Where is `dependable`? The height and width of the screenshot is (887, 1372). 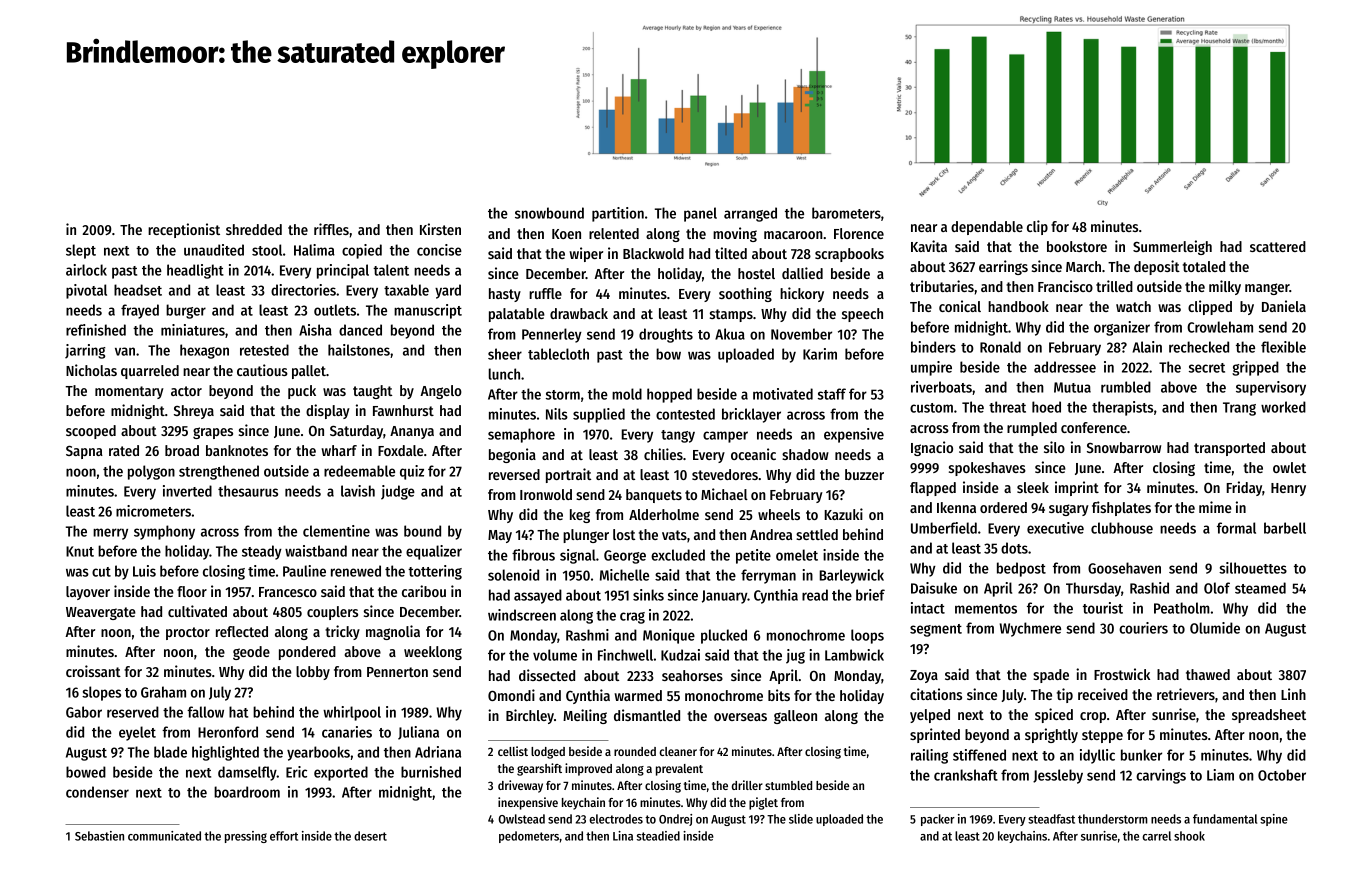
dependable is located at coordinates (987, 228).
